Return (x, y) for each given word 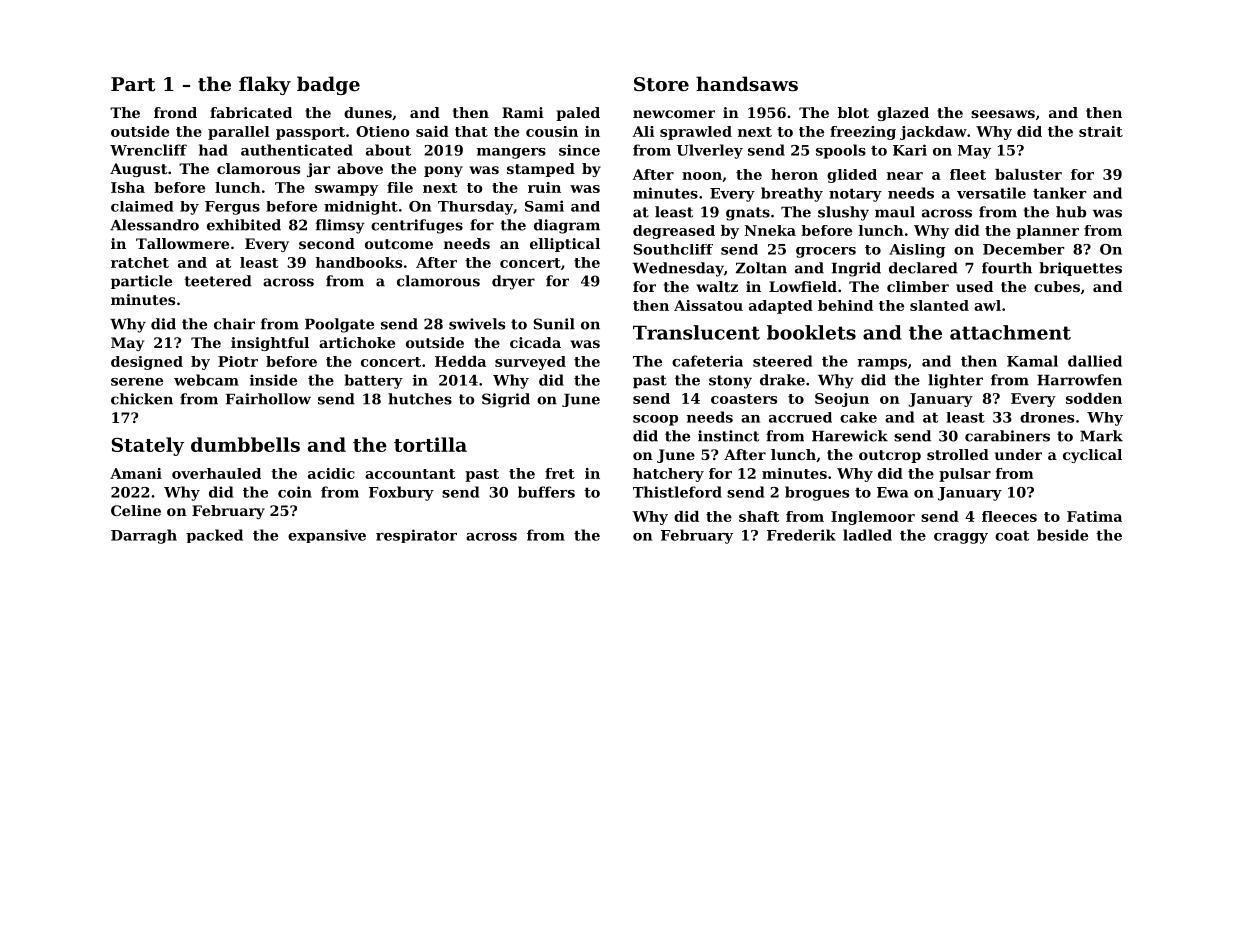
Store (661, 84)
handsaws (747, 83)
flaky (265, 85)
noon (702, 176)
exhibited (244, 225)
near (905, 176)
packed (214, 536)
